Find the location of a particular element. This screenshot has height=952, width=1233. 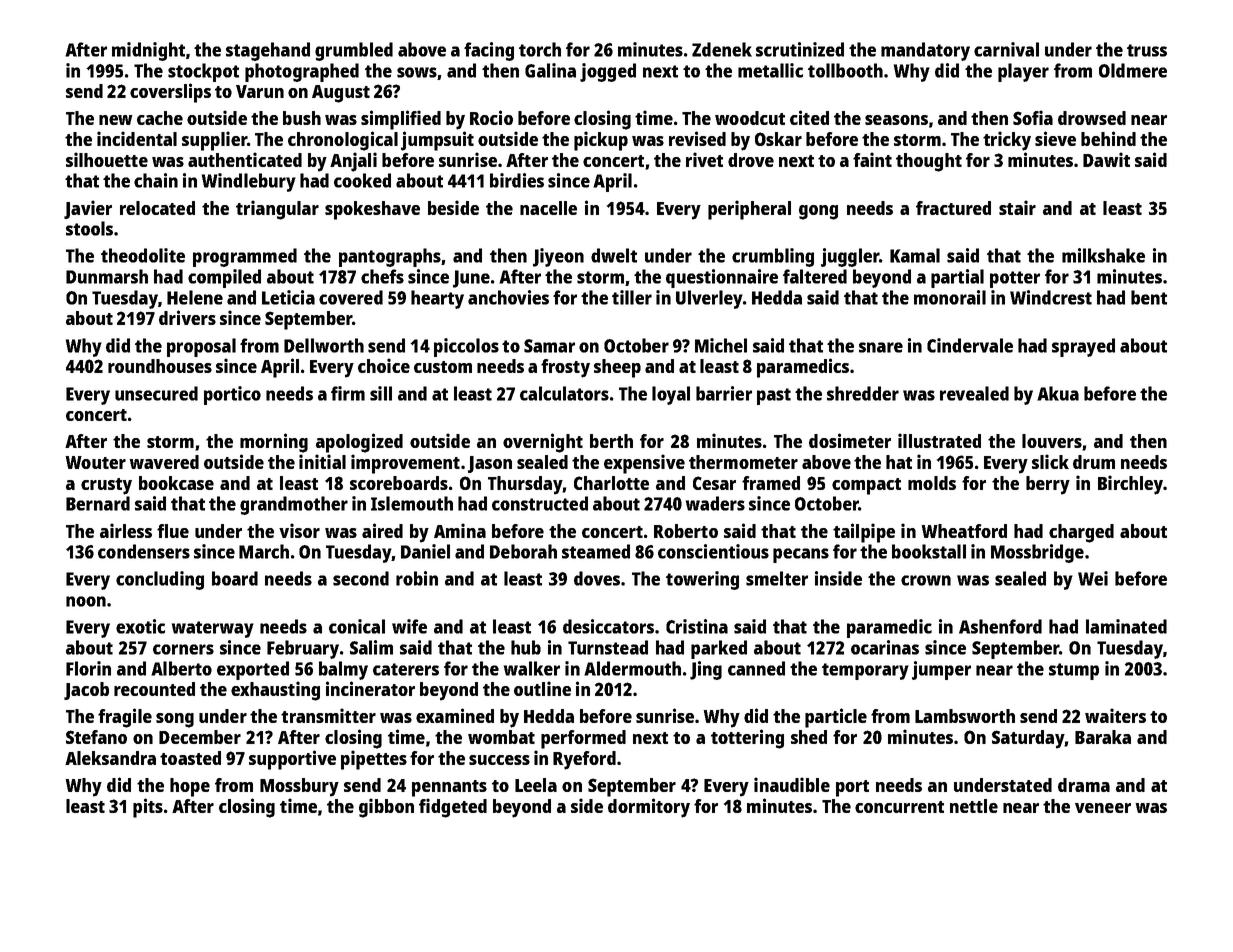

facing is located at coordinates (489, 51).
